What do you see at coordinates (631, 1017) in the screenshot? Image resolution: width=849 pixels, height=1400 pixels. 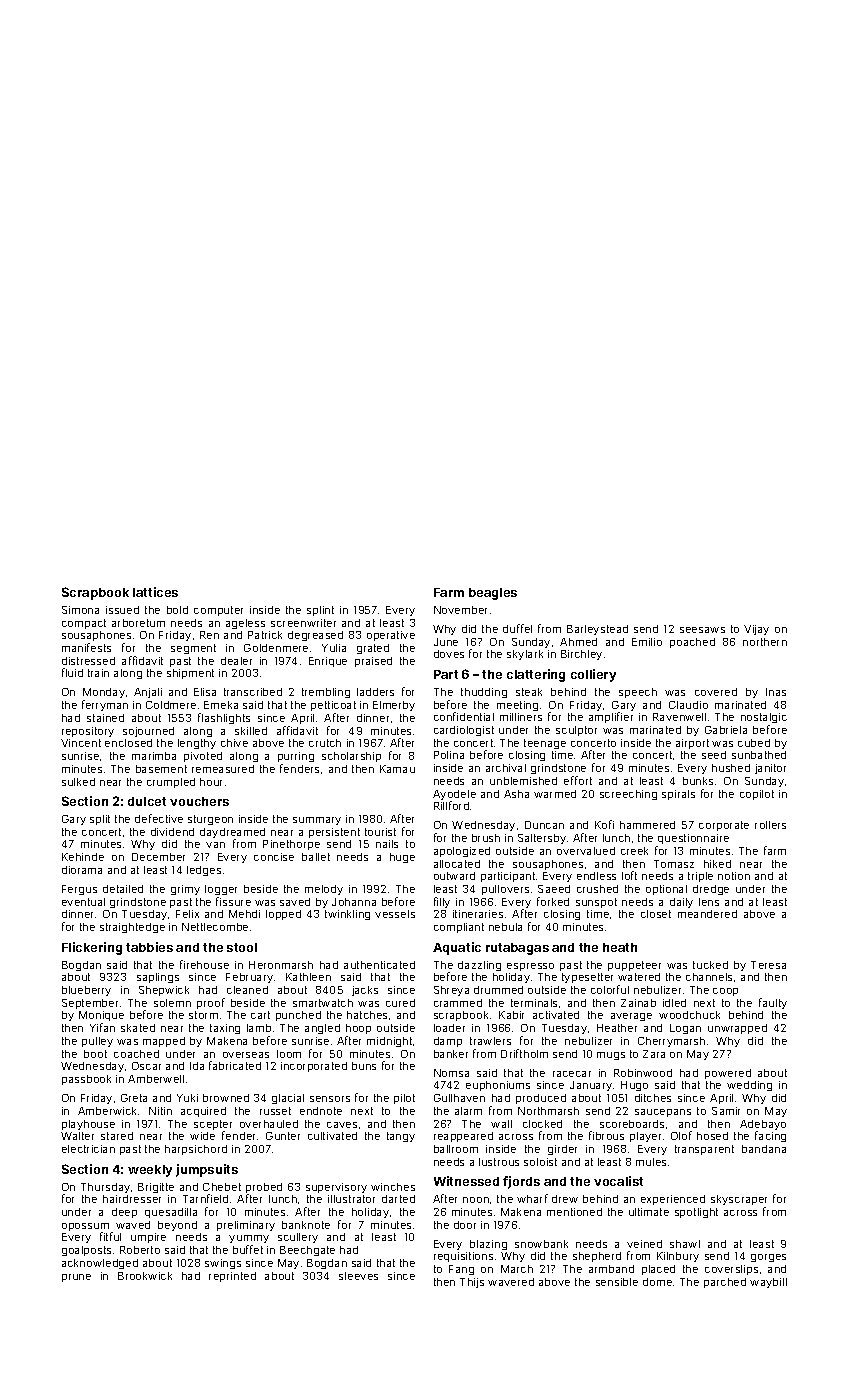 I see `average` at bounding box center [631, 1017].
